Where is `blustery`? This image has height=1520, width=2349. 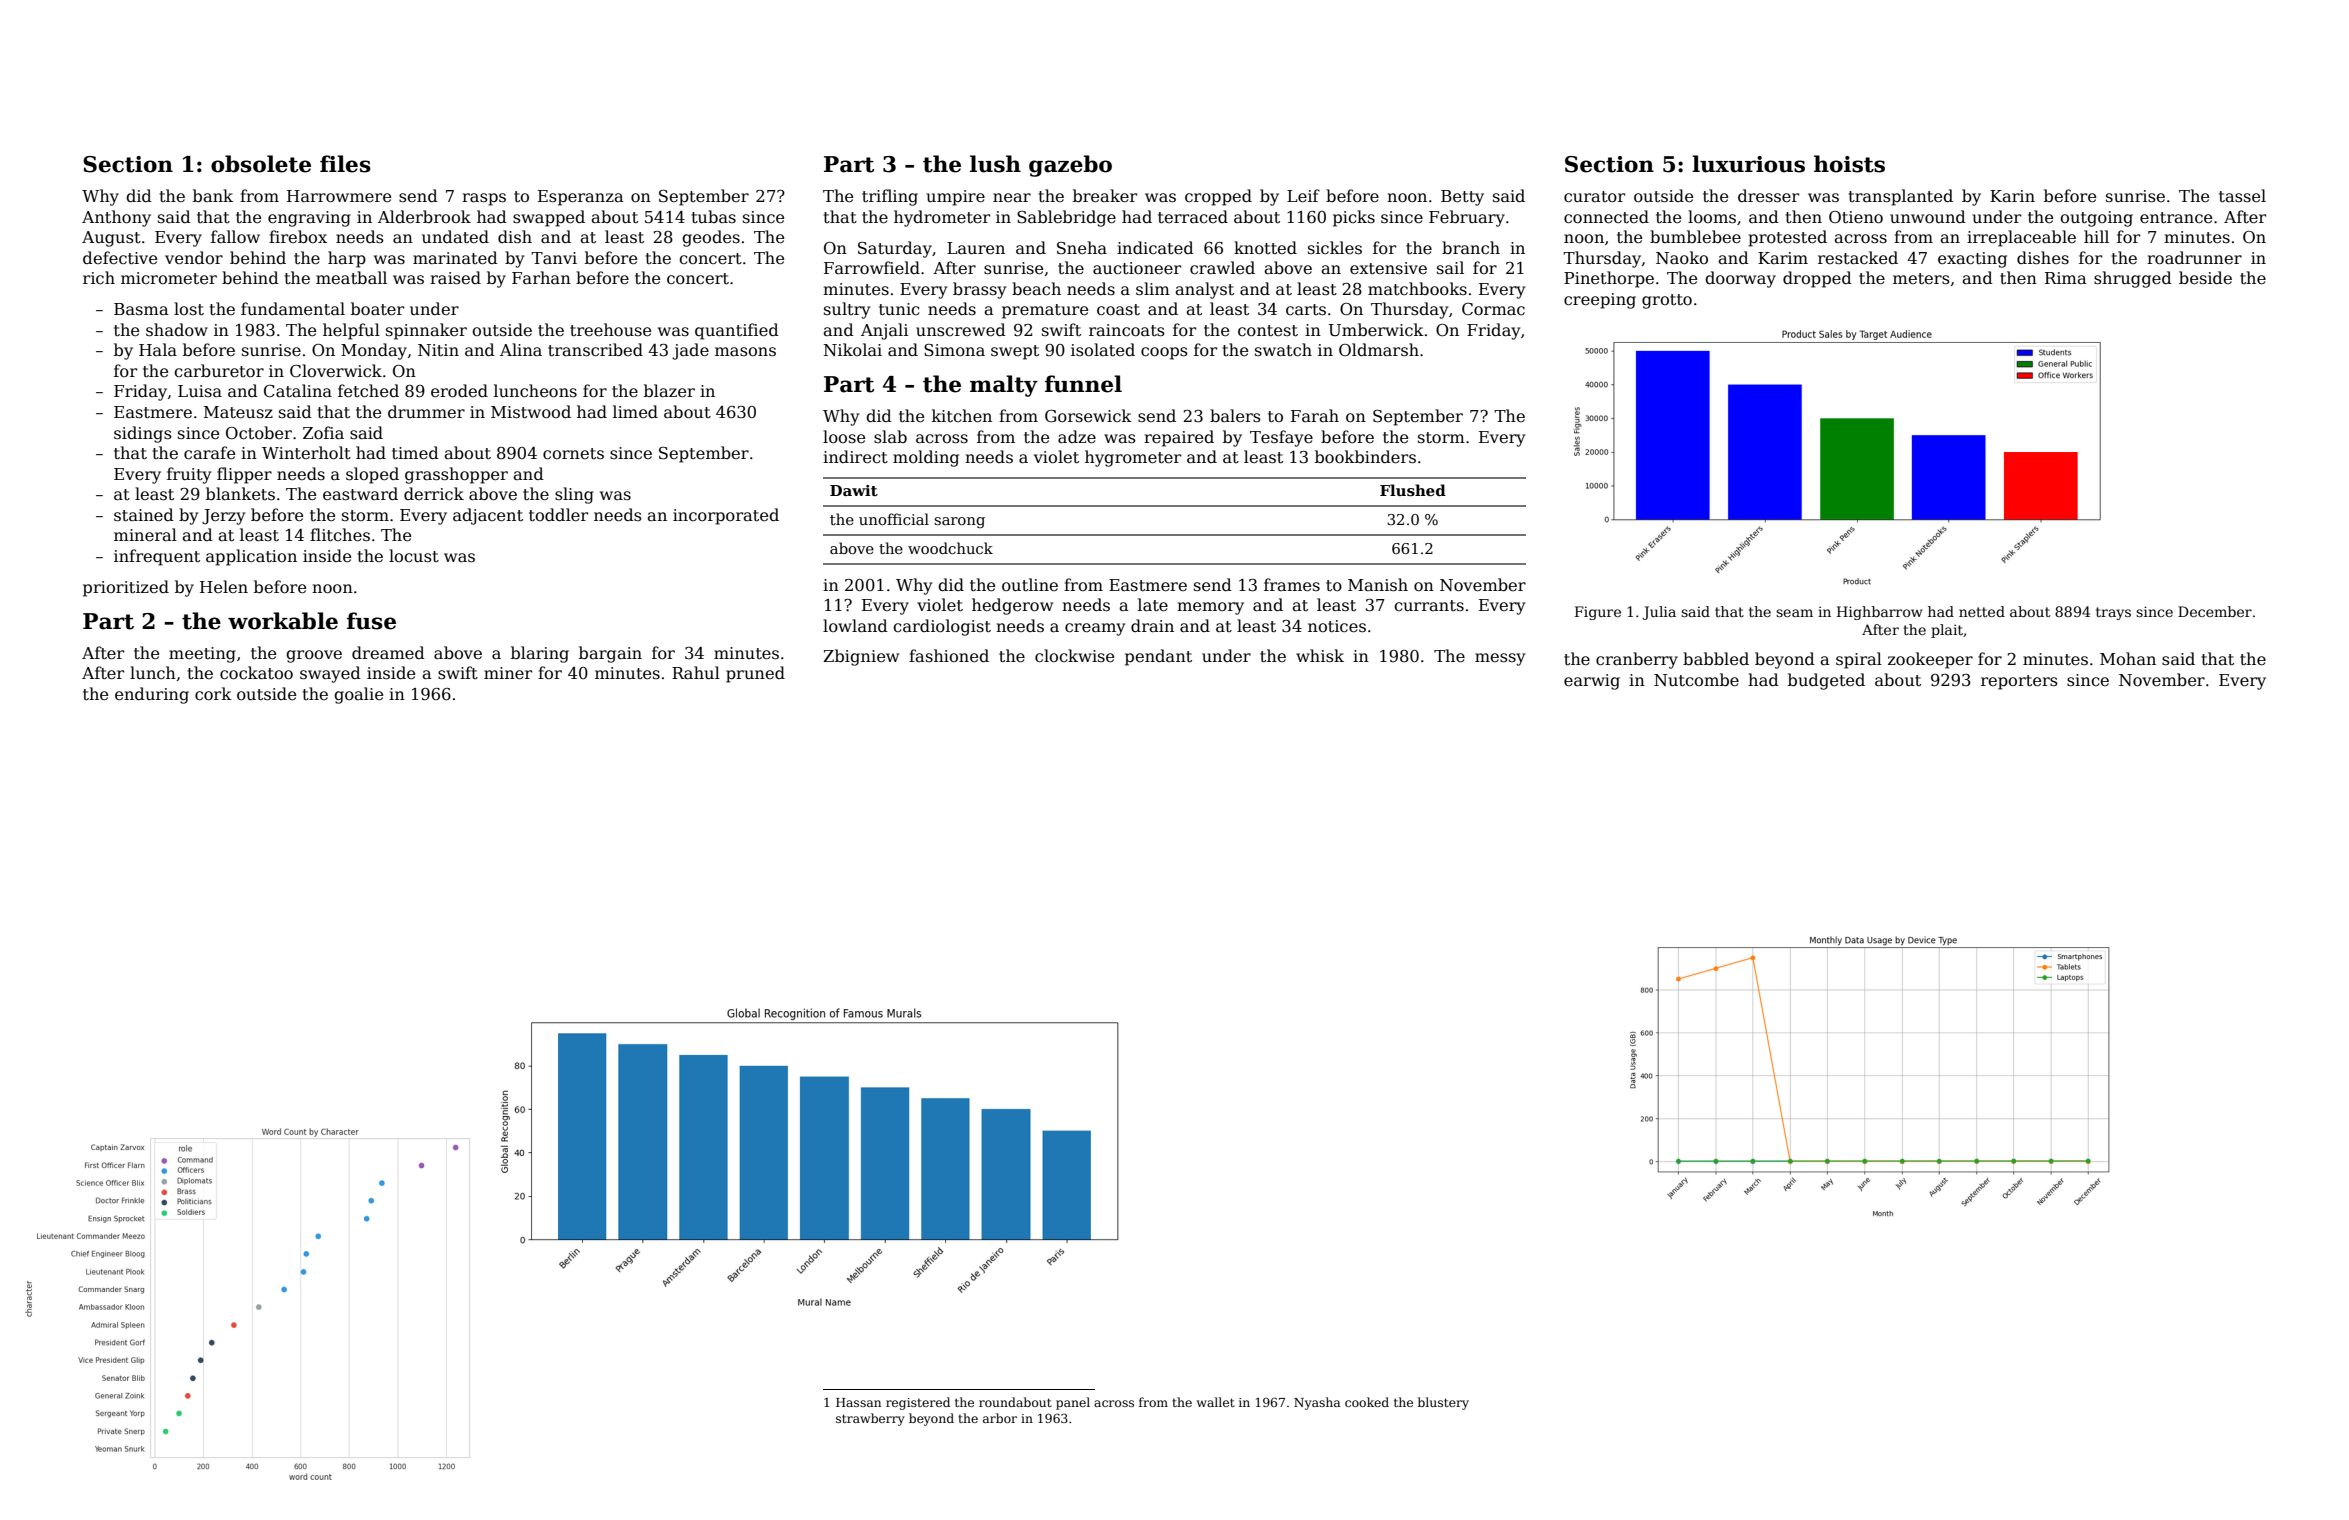
blustery is located at coordinates (1443, 1403).
